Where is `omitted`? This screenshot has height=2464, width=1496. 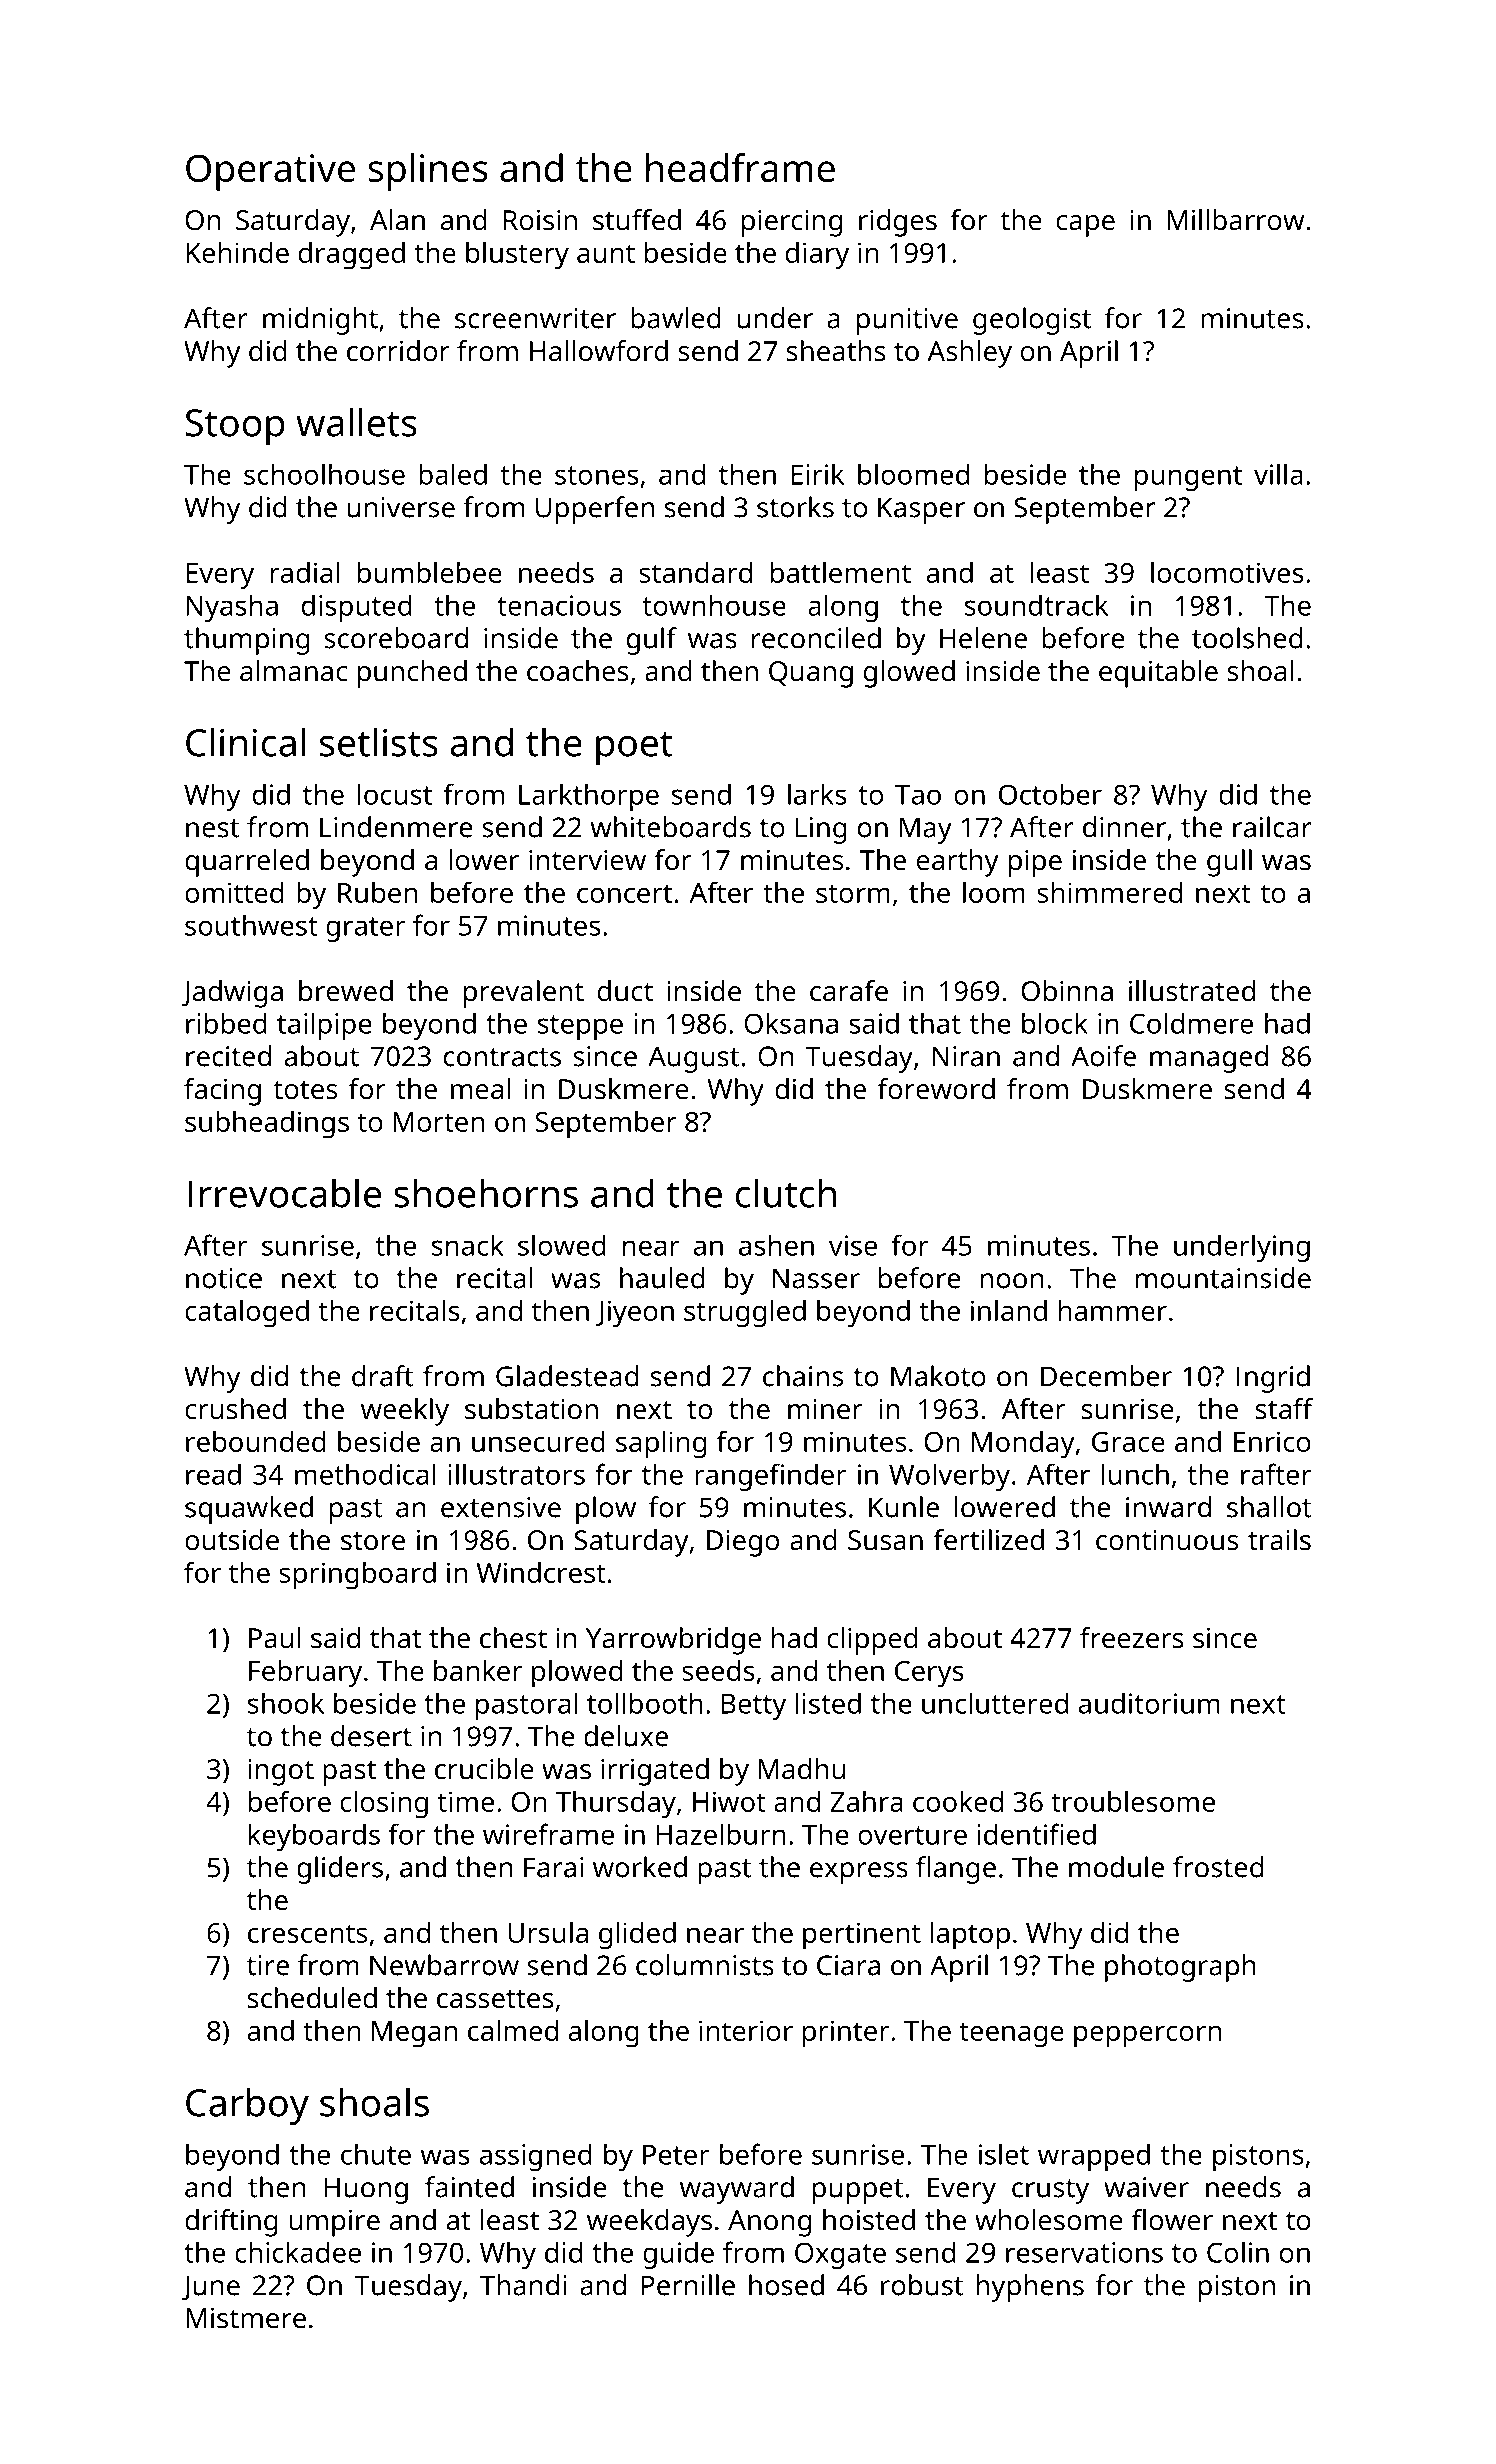
omitted is located at coordinates (234, 892).
